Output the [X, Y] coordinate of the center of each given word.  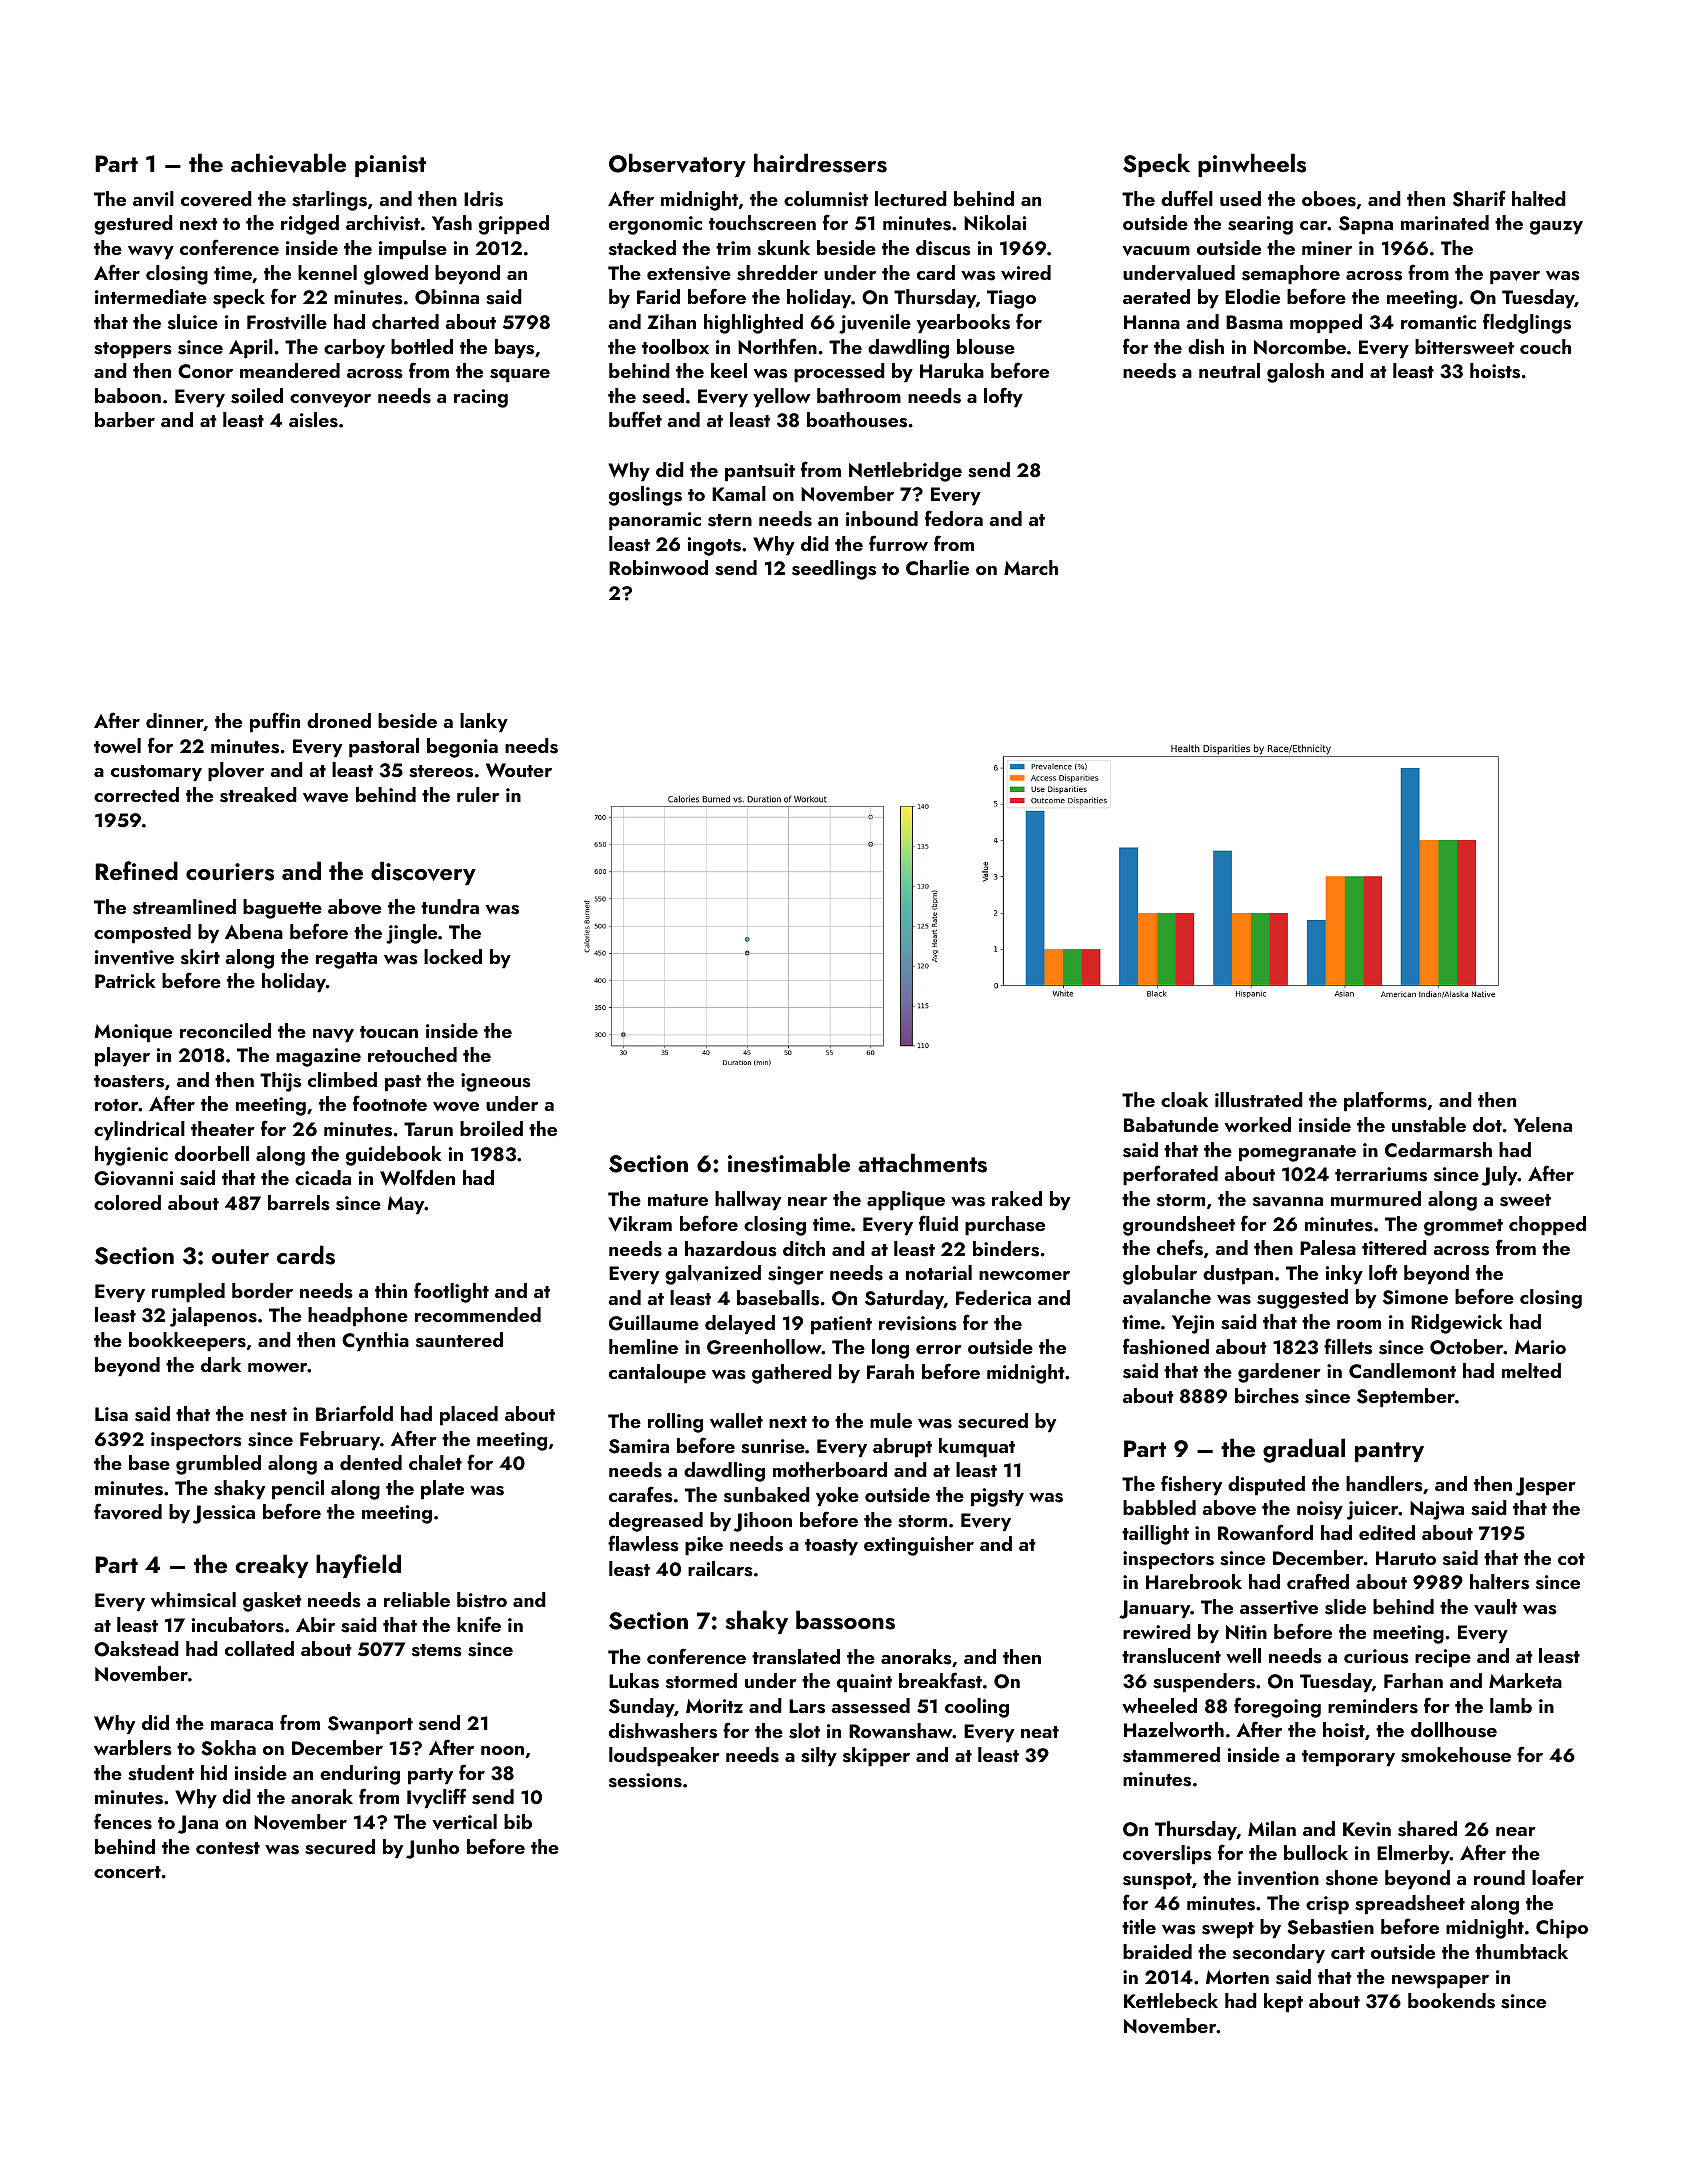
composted [142, 934]
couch [1545, 346]
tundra [450, 906]
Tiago [1011, 299]
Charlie [937, 568]
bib [518, 1821]
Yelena [1543, 1124]
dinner [175, 722]
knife [479, 1624]
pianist [390, 166]
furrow [898, 543]
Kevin [1367, 1829]
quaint [864, 1683]
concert [127, 1872]
